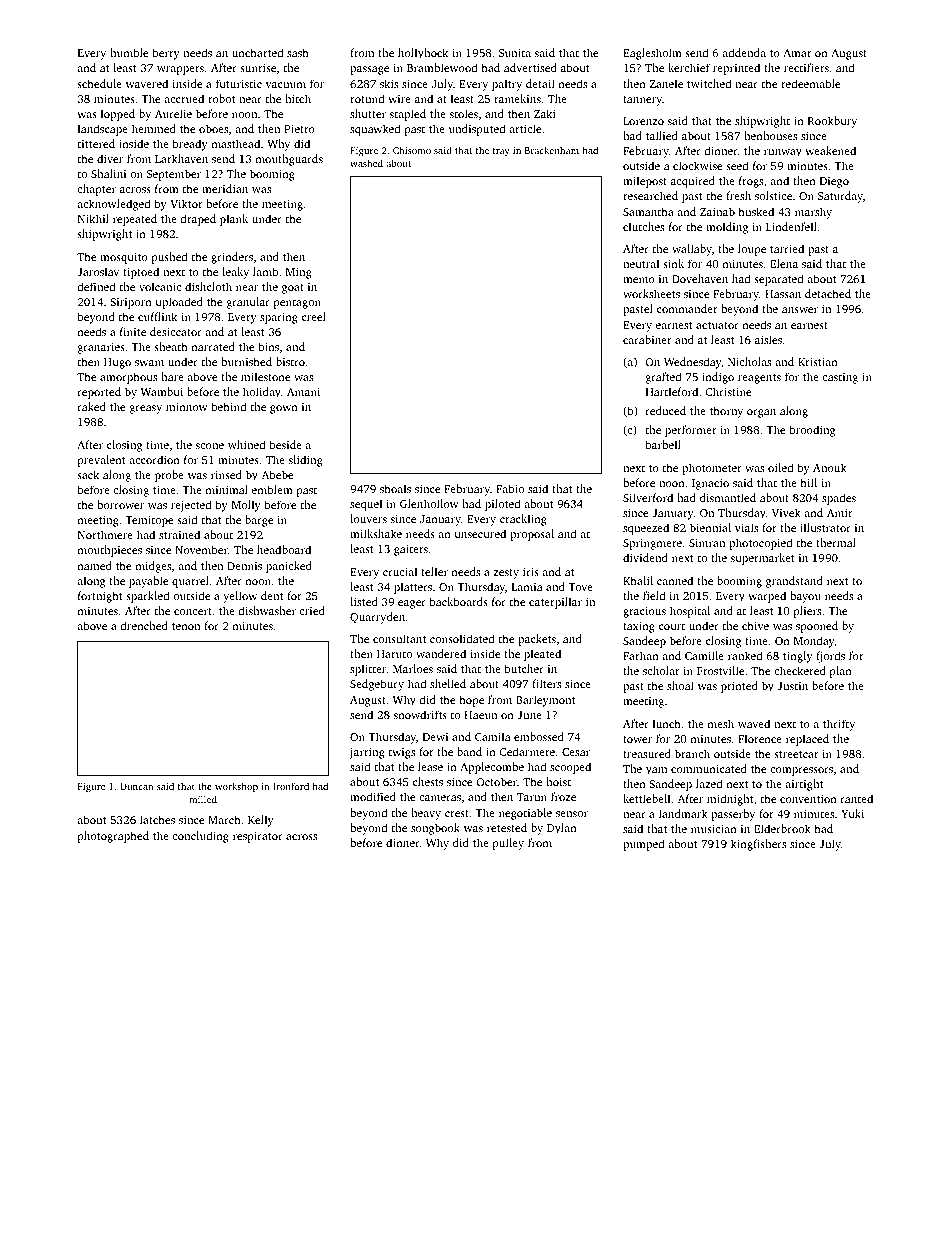  What do you see at coordinates (508, 844) in the screenshot?
I see `pulley` at bounding box center [508, 844].
